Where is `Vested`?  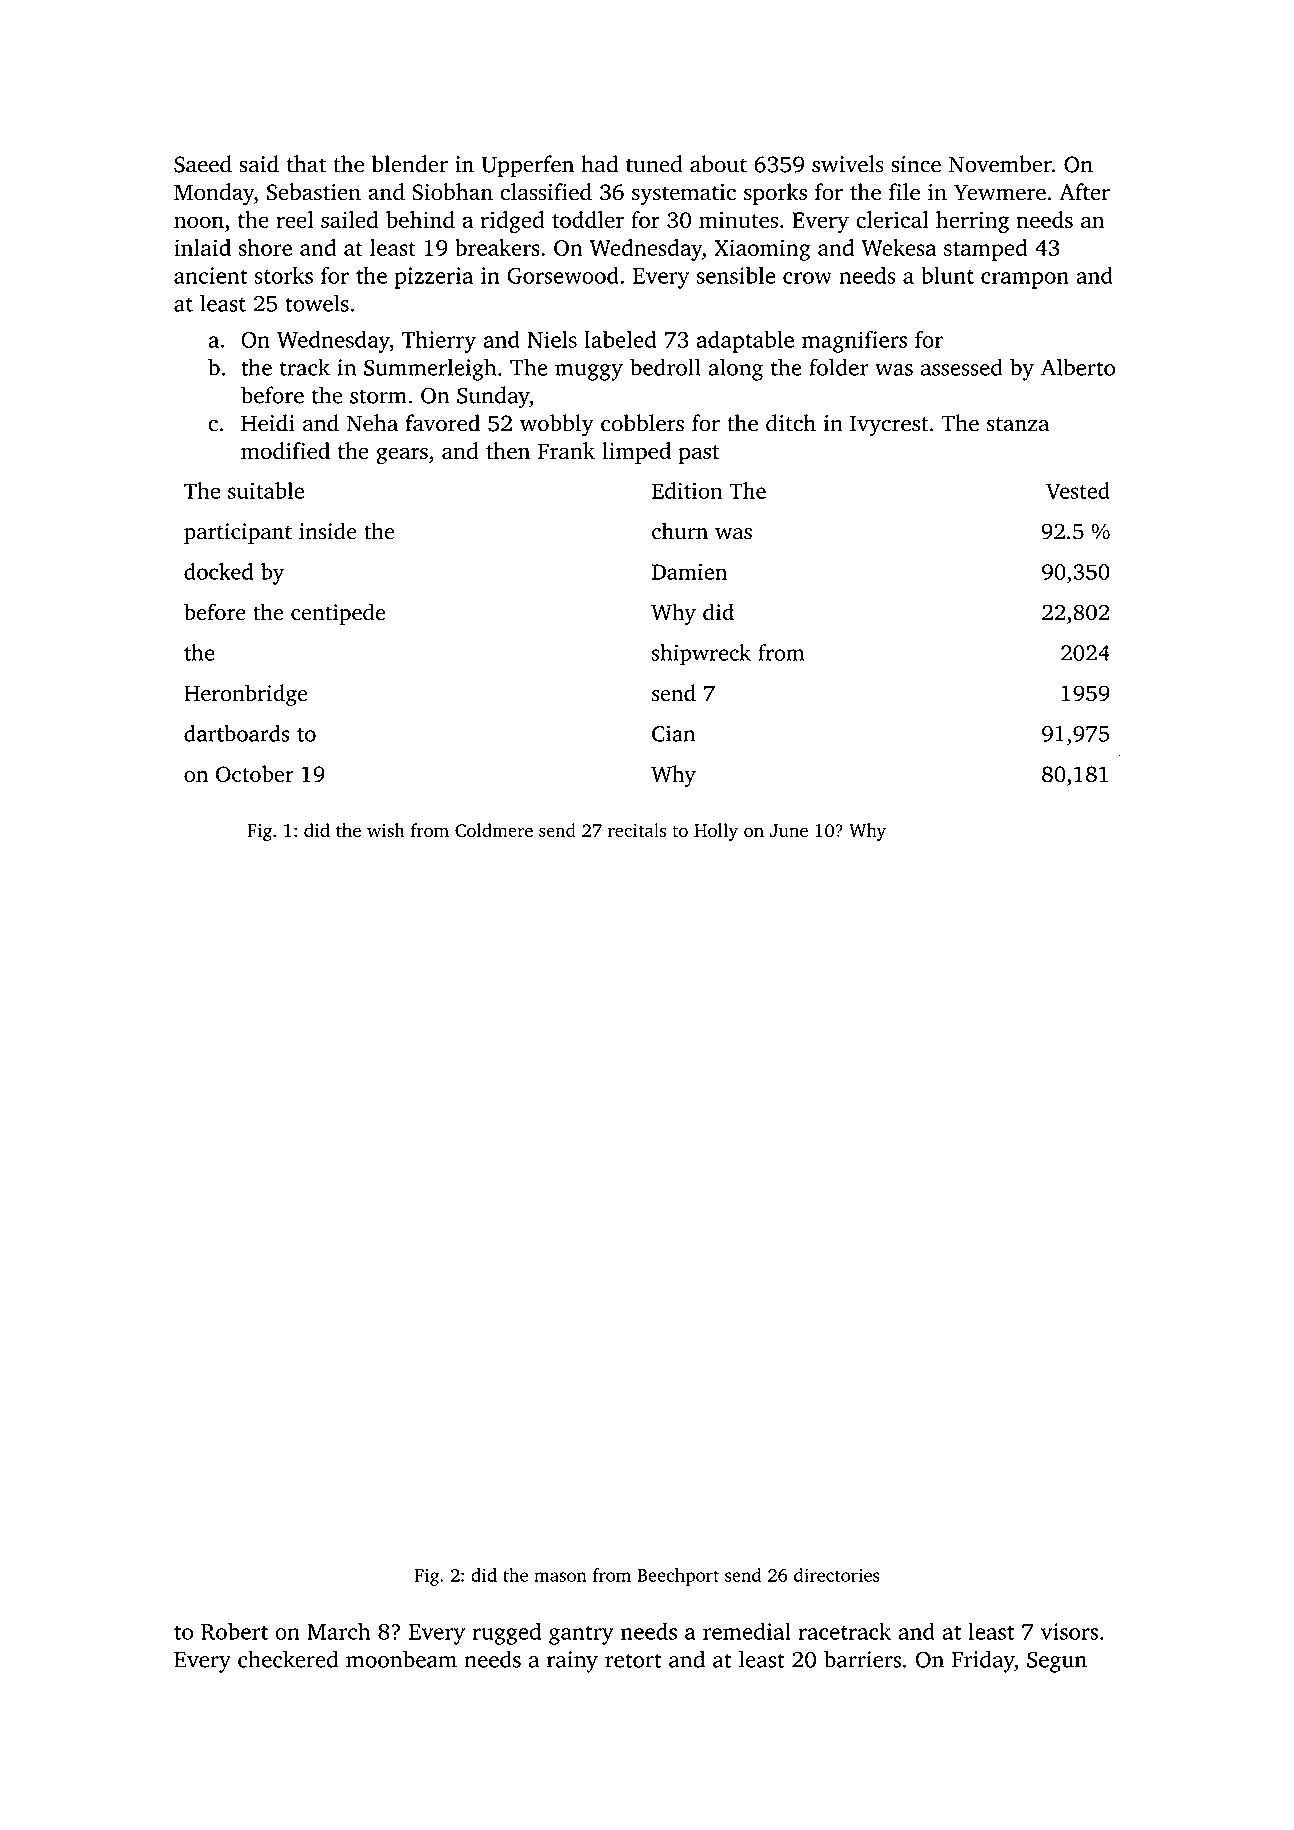
Vested is located at coordinates (1078, 490).
